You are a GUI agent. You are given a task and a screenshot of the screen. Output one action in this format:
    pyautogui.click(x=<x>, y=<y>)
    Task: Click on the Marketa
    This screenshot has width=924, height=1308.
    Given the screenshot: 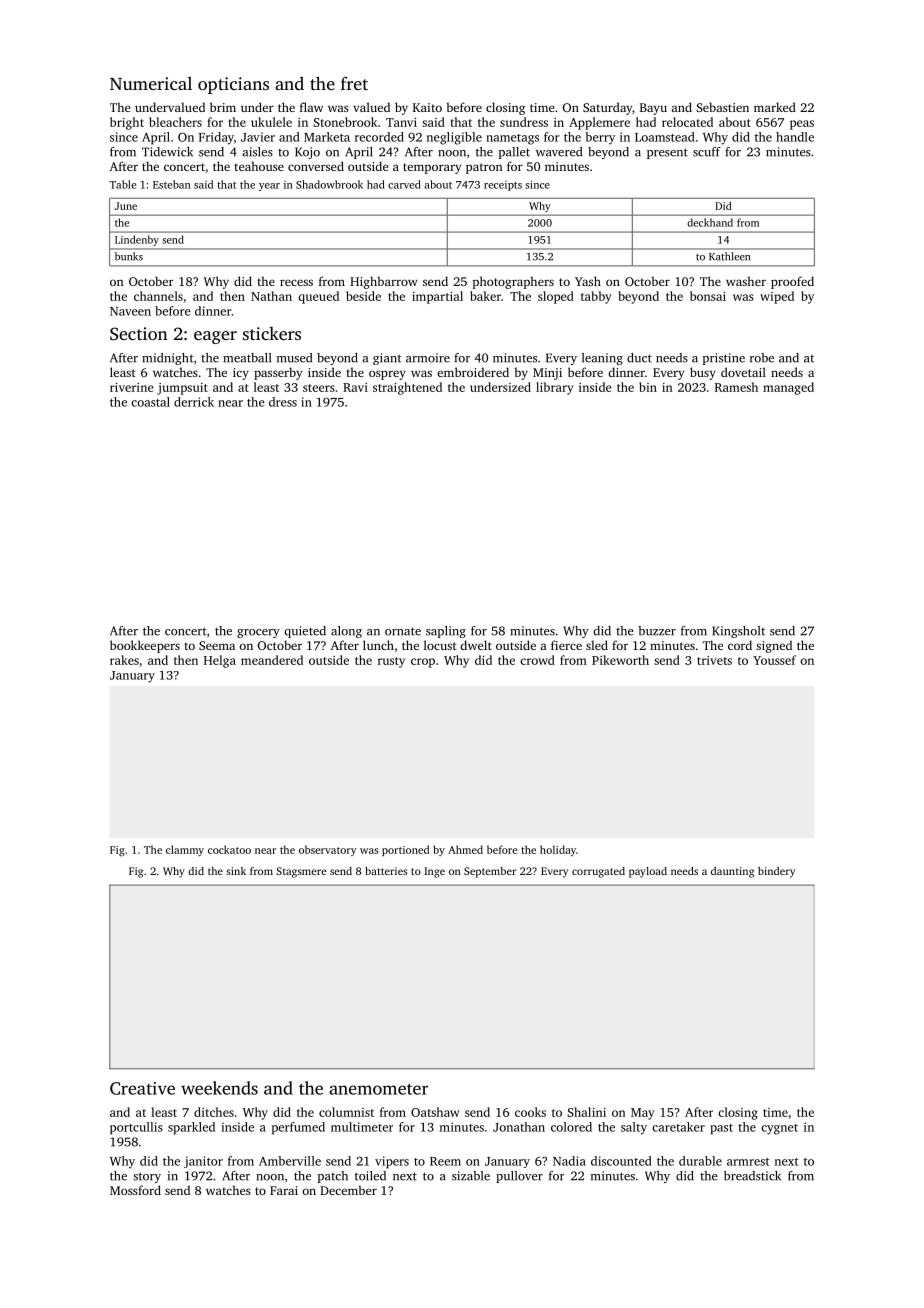 What is the action you would take?
    pyautogui.click(x=327, y=137)
